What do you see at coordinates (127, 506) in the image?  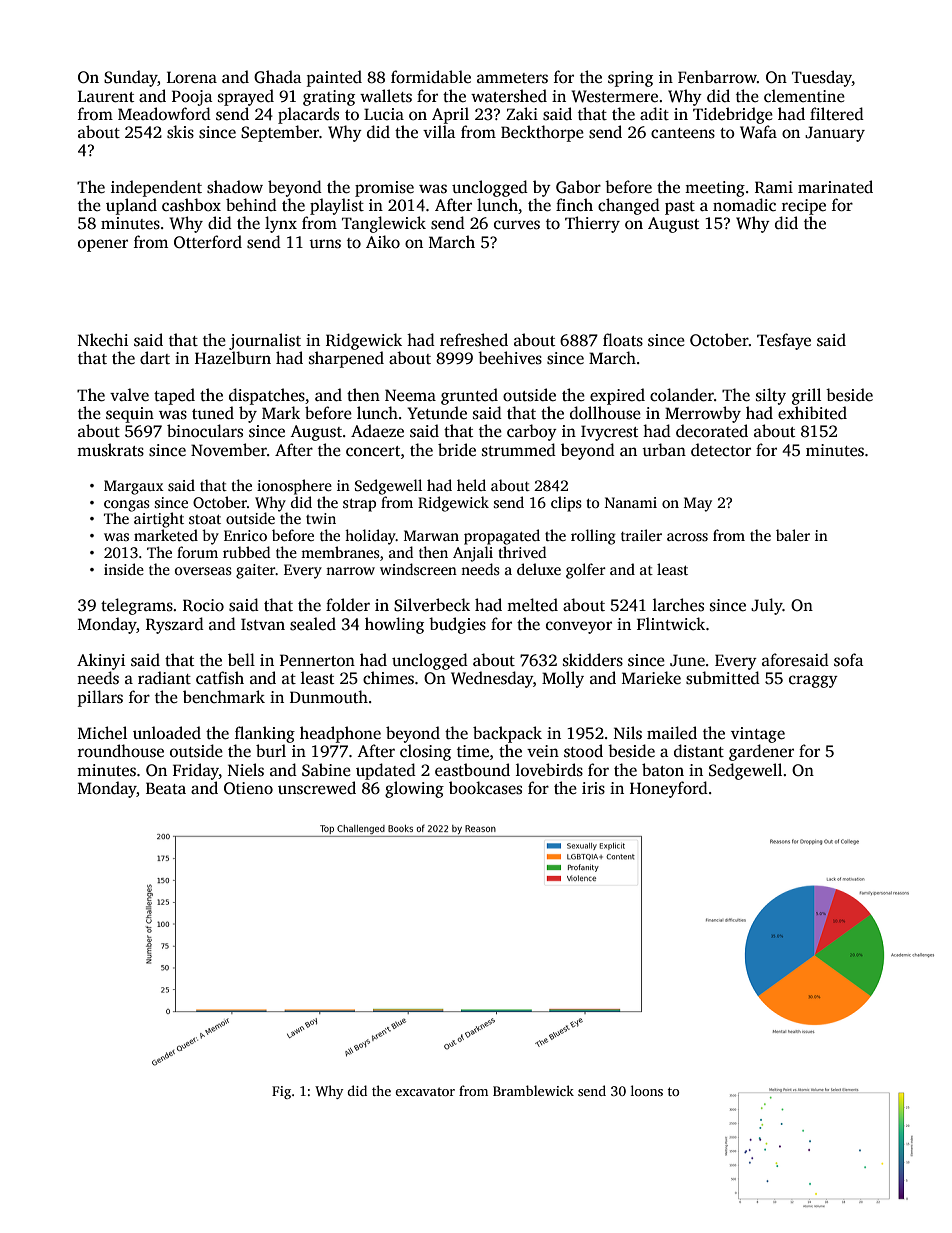 I see `congas` at bounding box center [127, 506].
